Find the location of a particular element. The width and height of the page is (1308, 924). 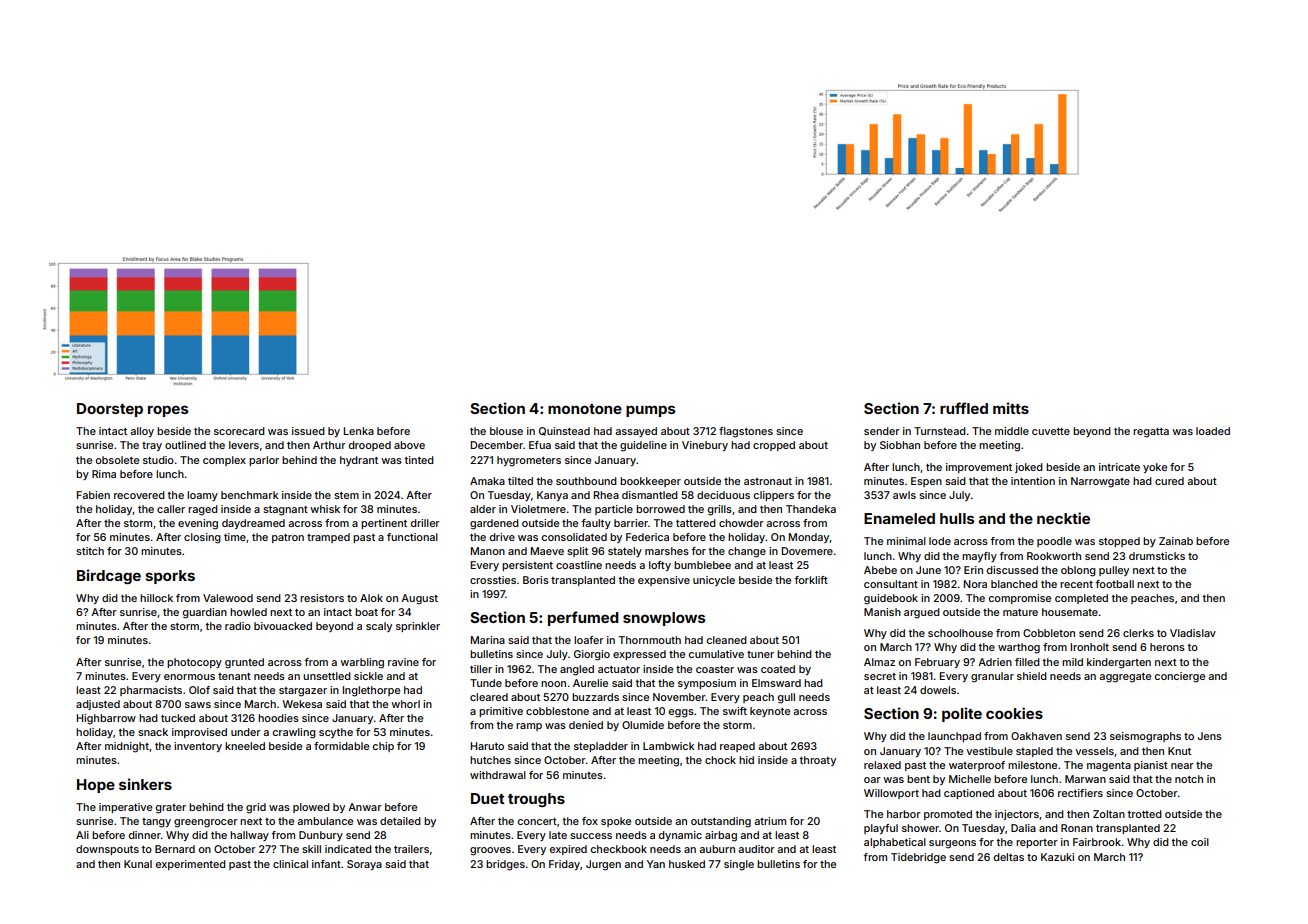

ropes is located at coordinates (168, 411).
